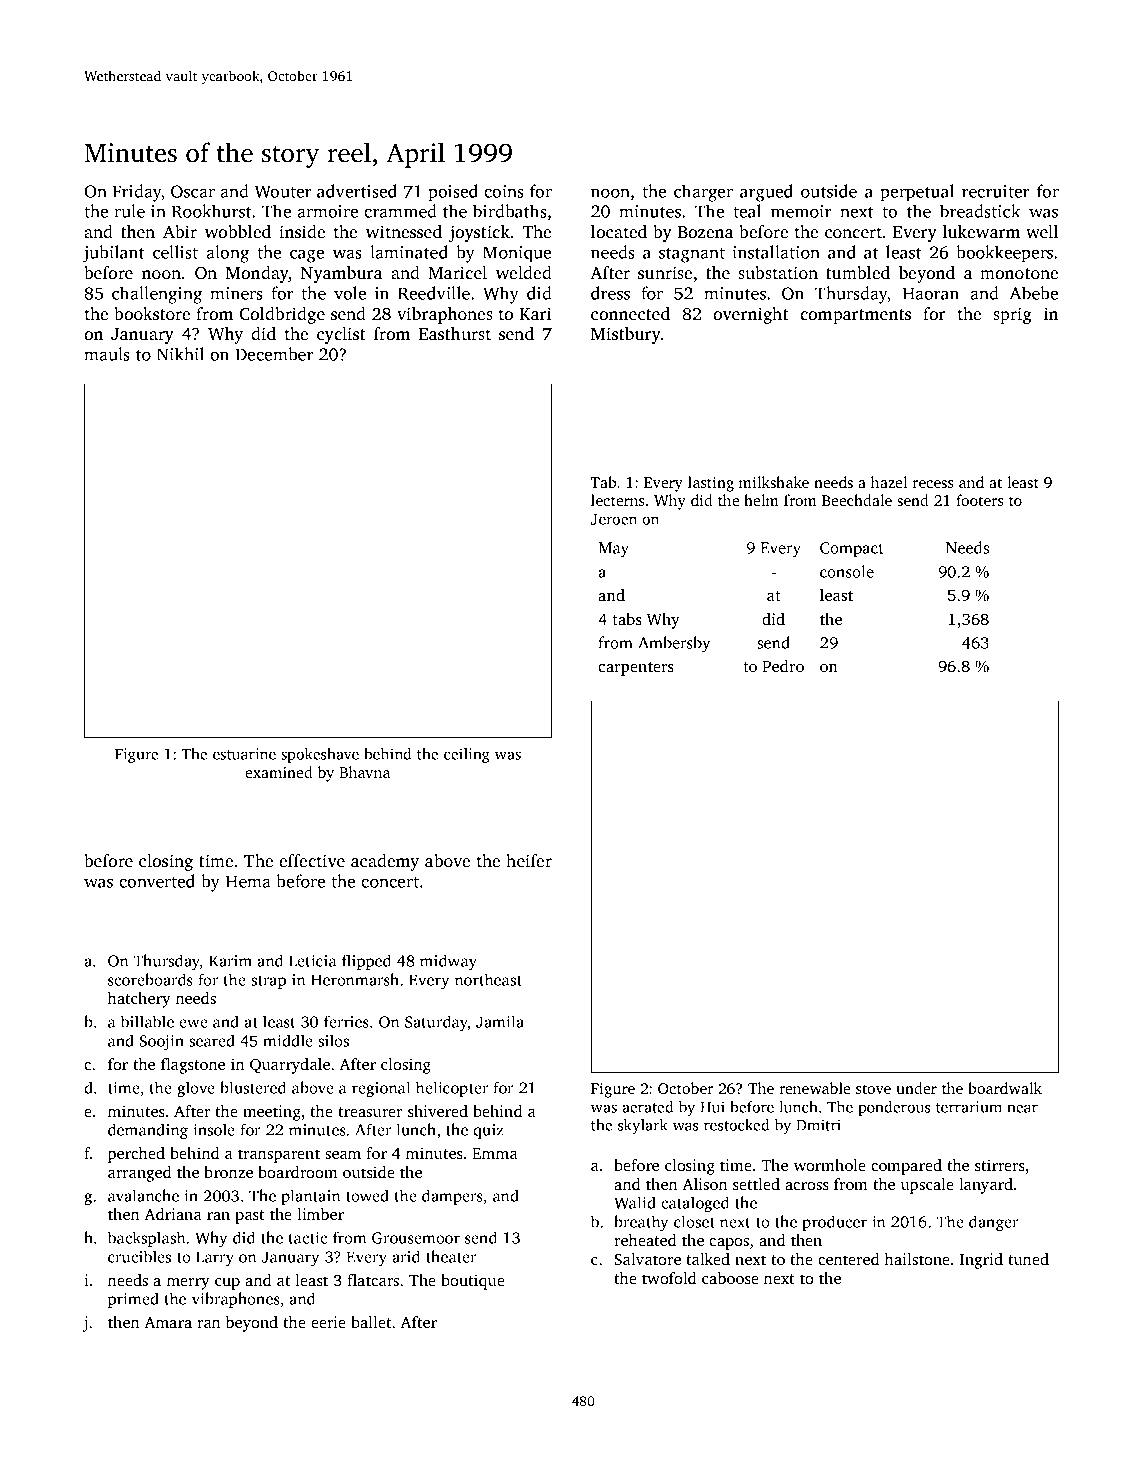 This screenshot has width=1143, height=1480. Describe the element at coordinates (504, 191) in the screenshot. I see `coins` at that location.
